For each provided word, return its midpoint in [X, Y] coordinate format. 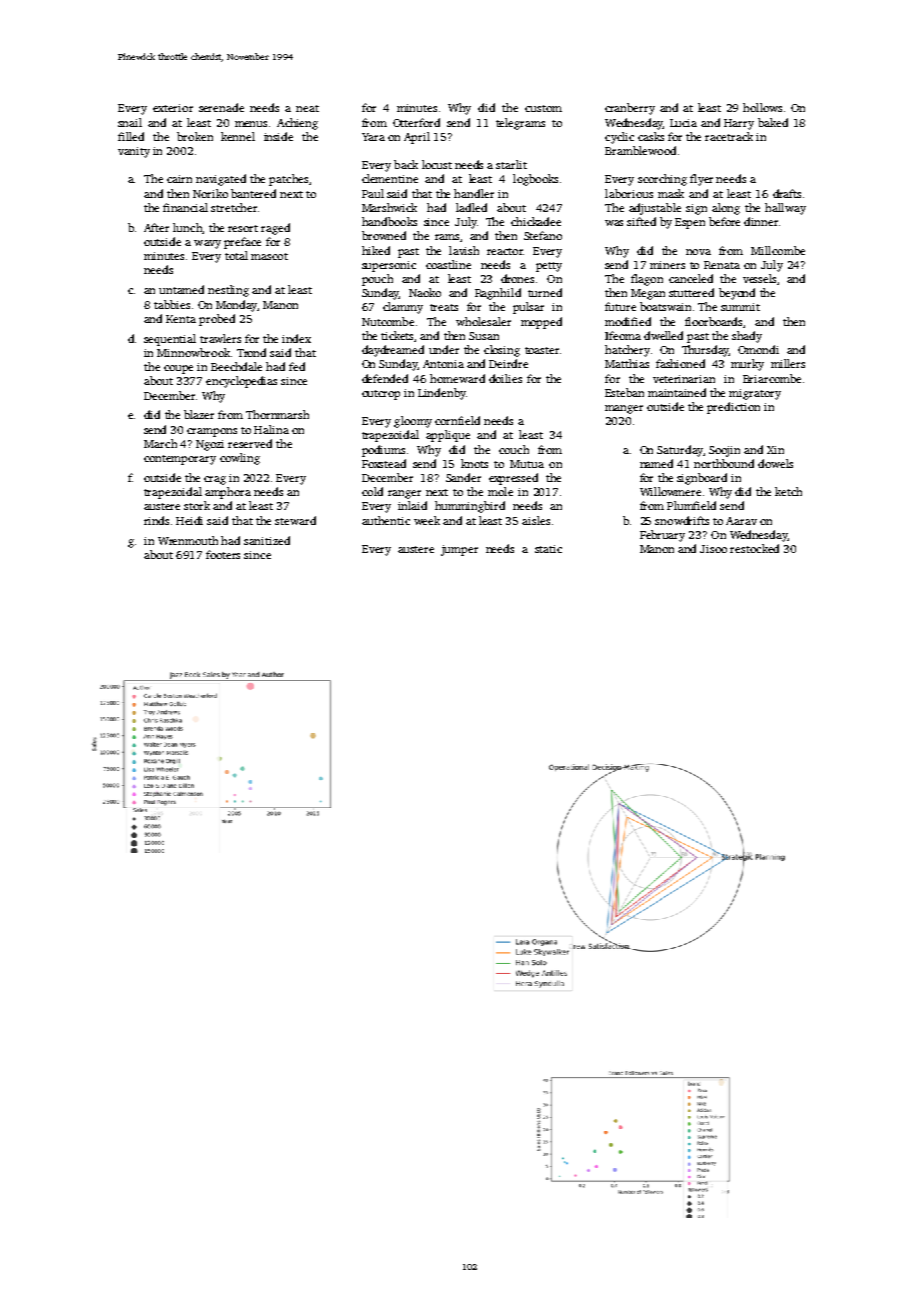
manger [624, 409]
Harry [739, 124]
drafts [787, 193]
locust [437, 164]
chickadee [536, 221]
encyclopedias [241, 382]
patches [288, 180]
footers [223, 554]
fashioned [680, 363]
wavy [207, 244]
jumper [459, 550]
